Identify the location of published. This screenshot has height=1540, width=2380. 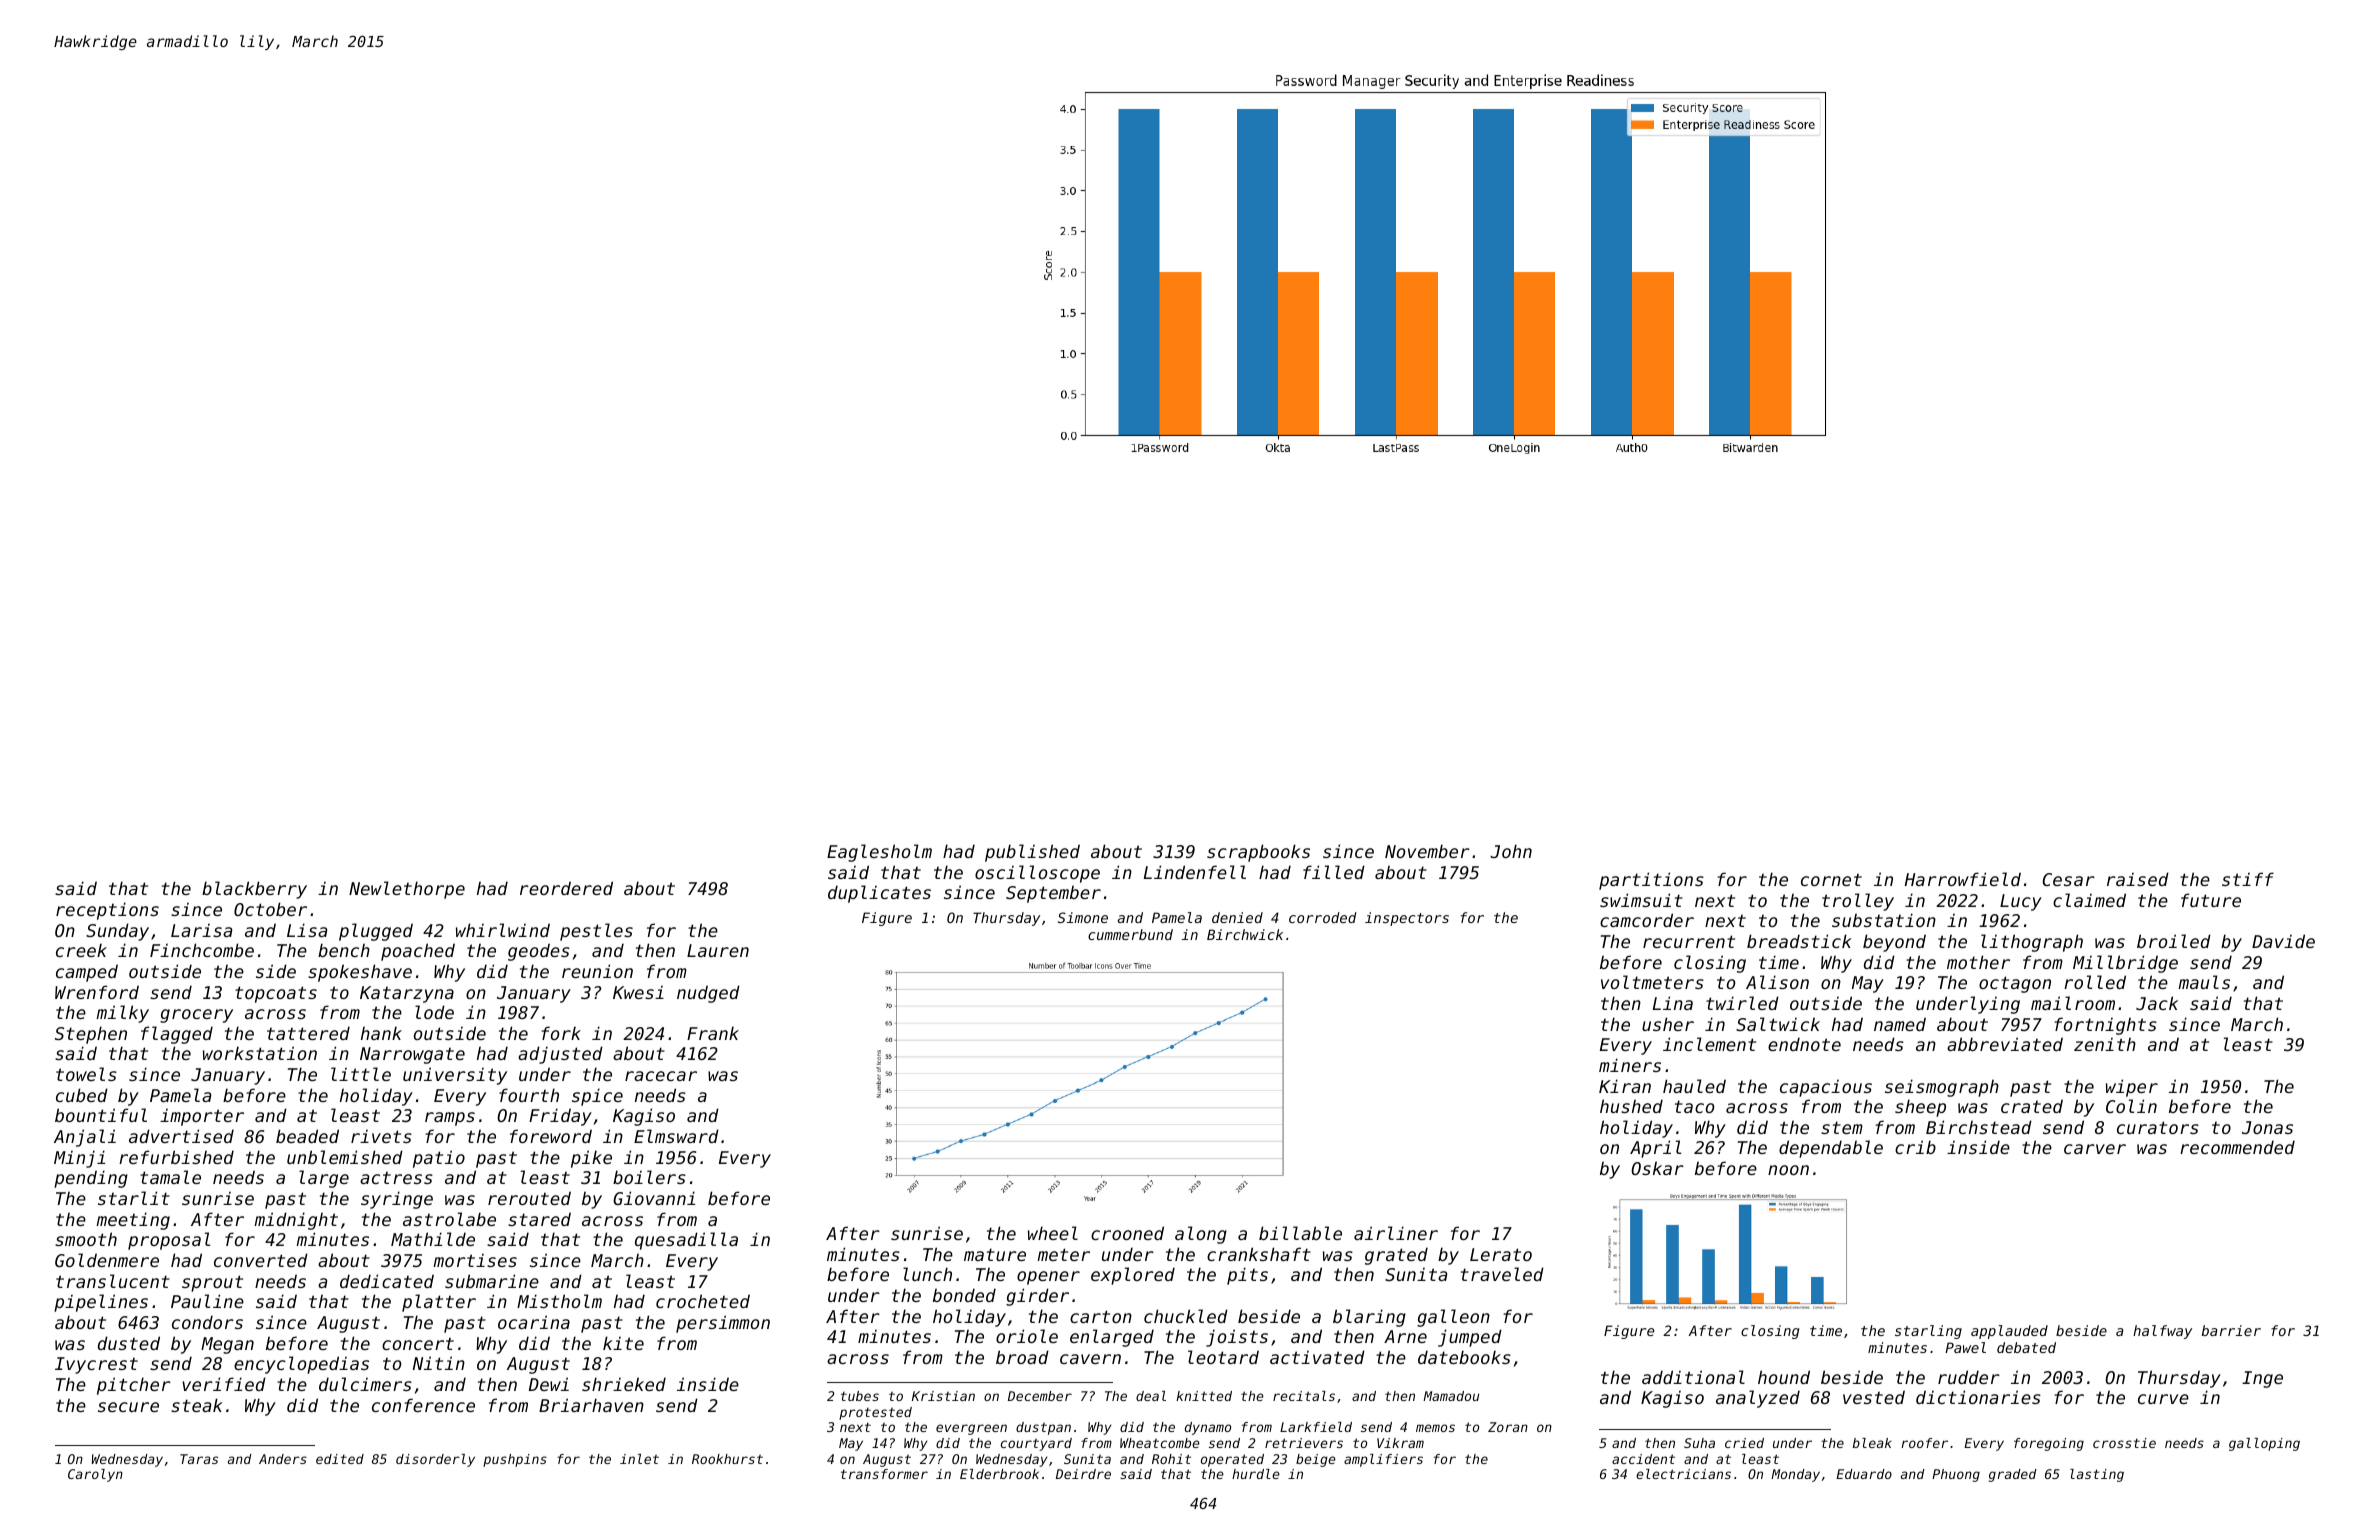
(1032, 853).
